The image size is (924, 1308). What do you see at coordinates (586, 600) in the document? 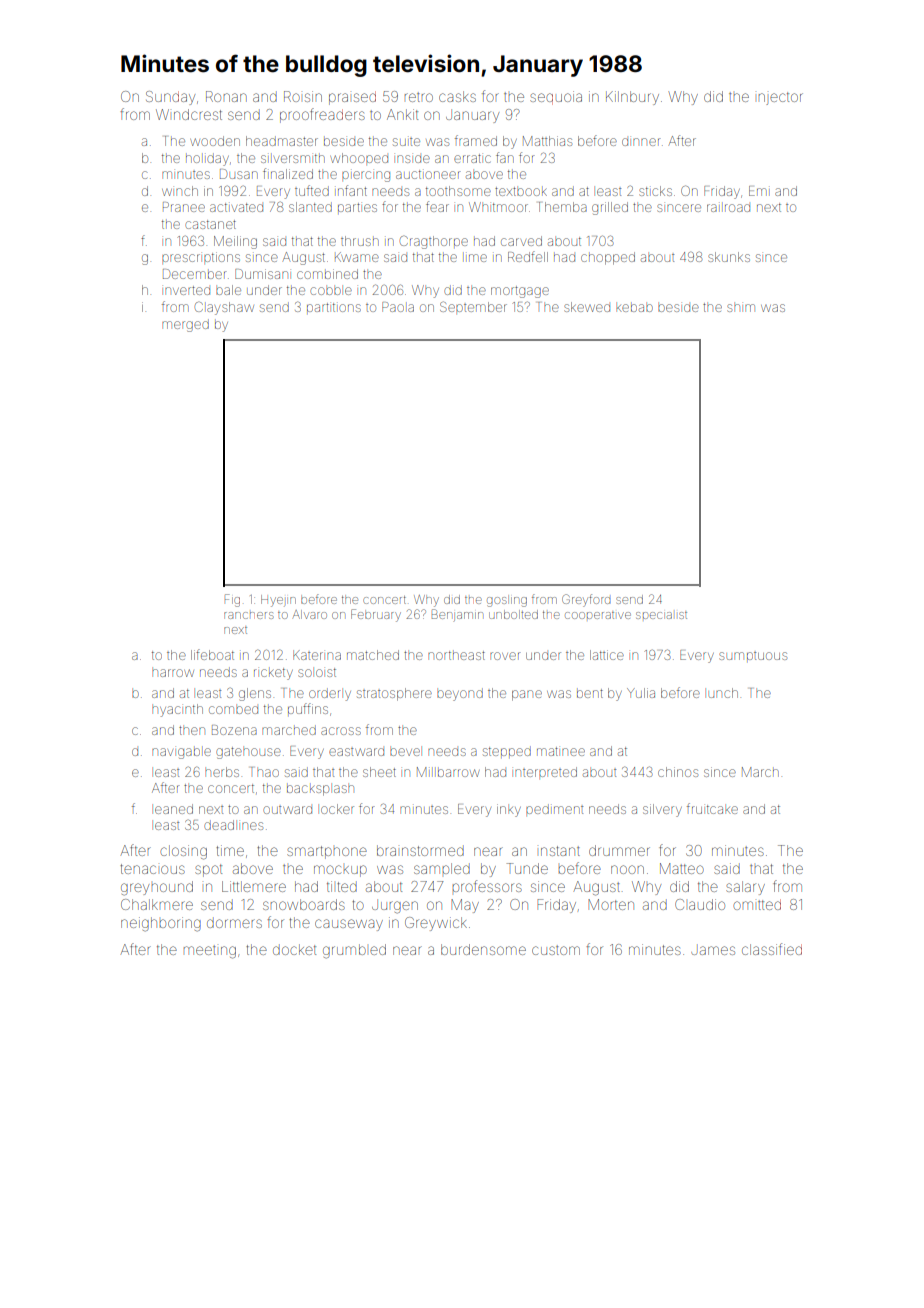
I see `Greyford` at bounding box center [586, 600].
